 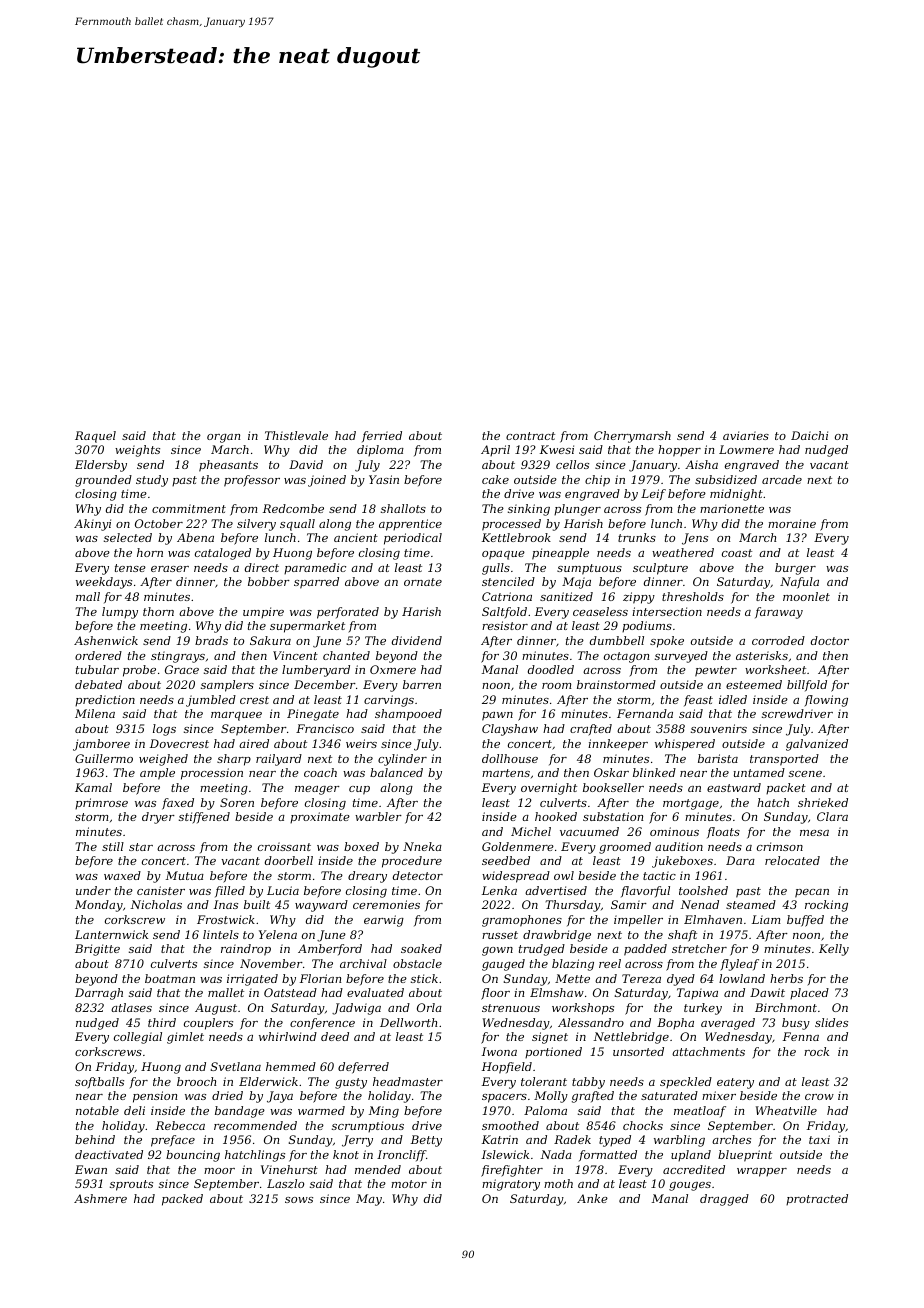 I want to click on packed, so click(x=182, y=1200).
